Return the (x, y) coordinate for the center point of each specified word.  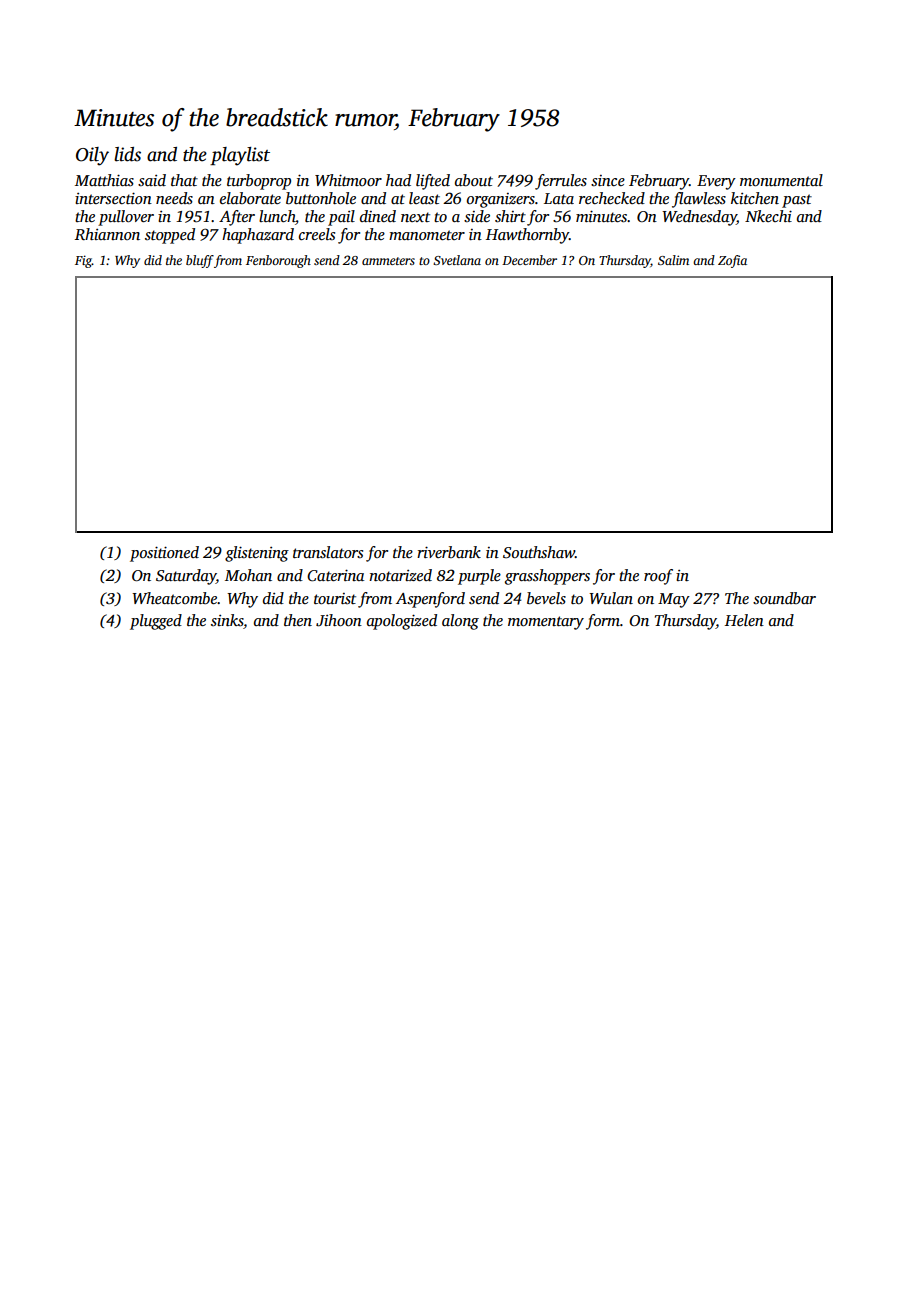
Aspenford (430, 600)
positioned (164, 554)
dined (378, 216)
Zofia (732, 261)
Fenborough (278, 261)
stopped (170, 236)
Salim (673, 260)
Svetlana (457, 260)
